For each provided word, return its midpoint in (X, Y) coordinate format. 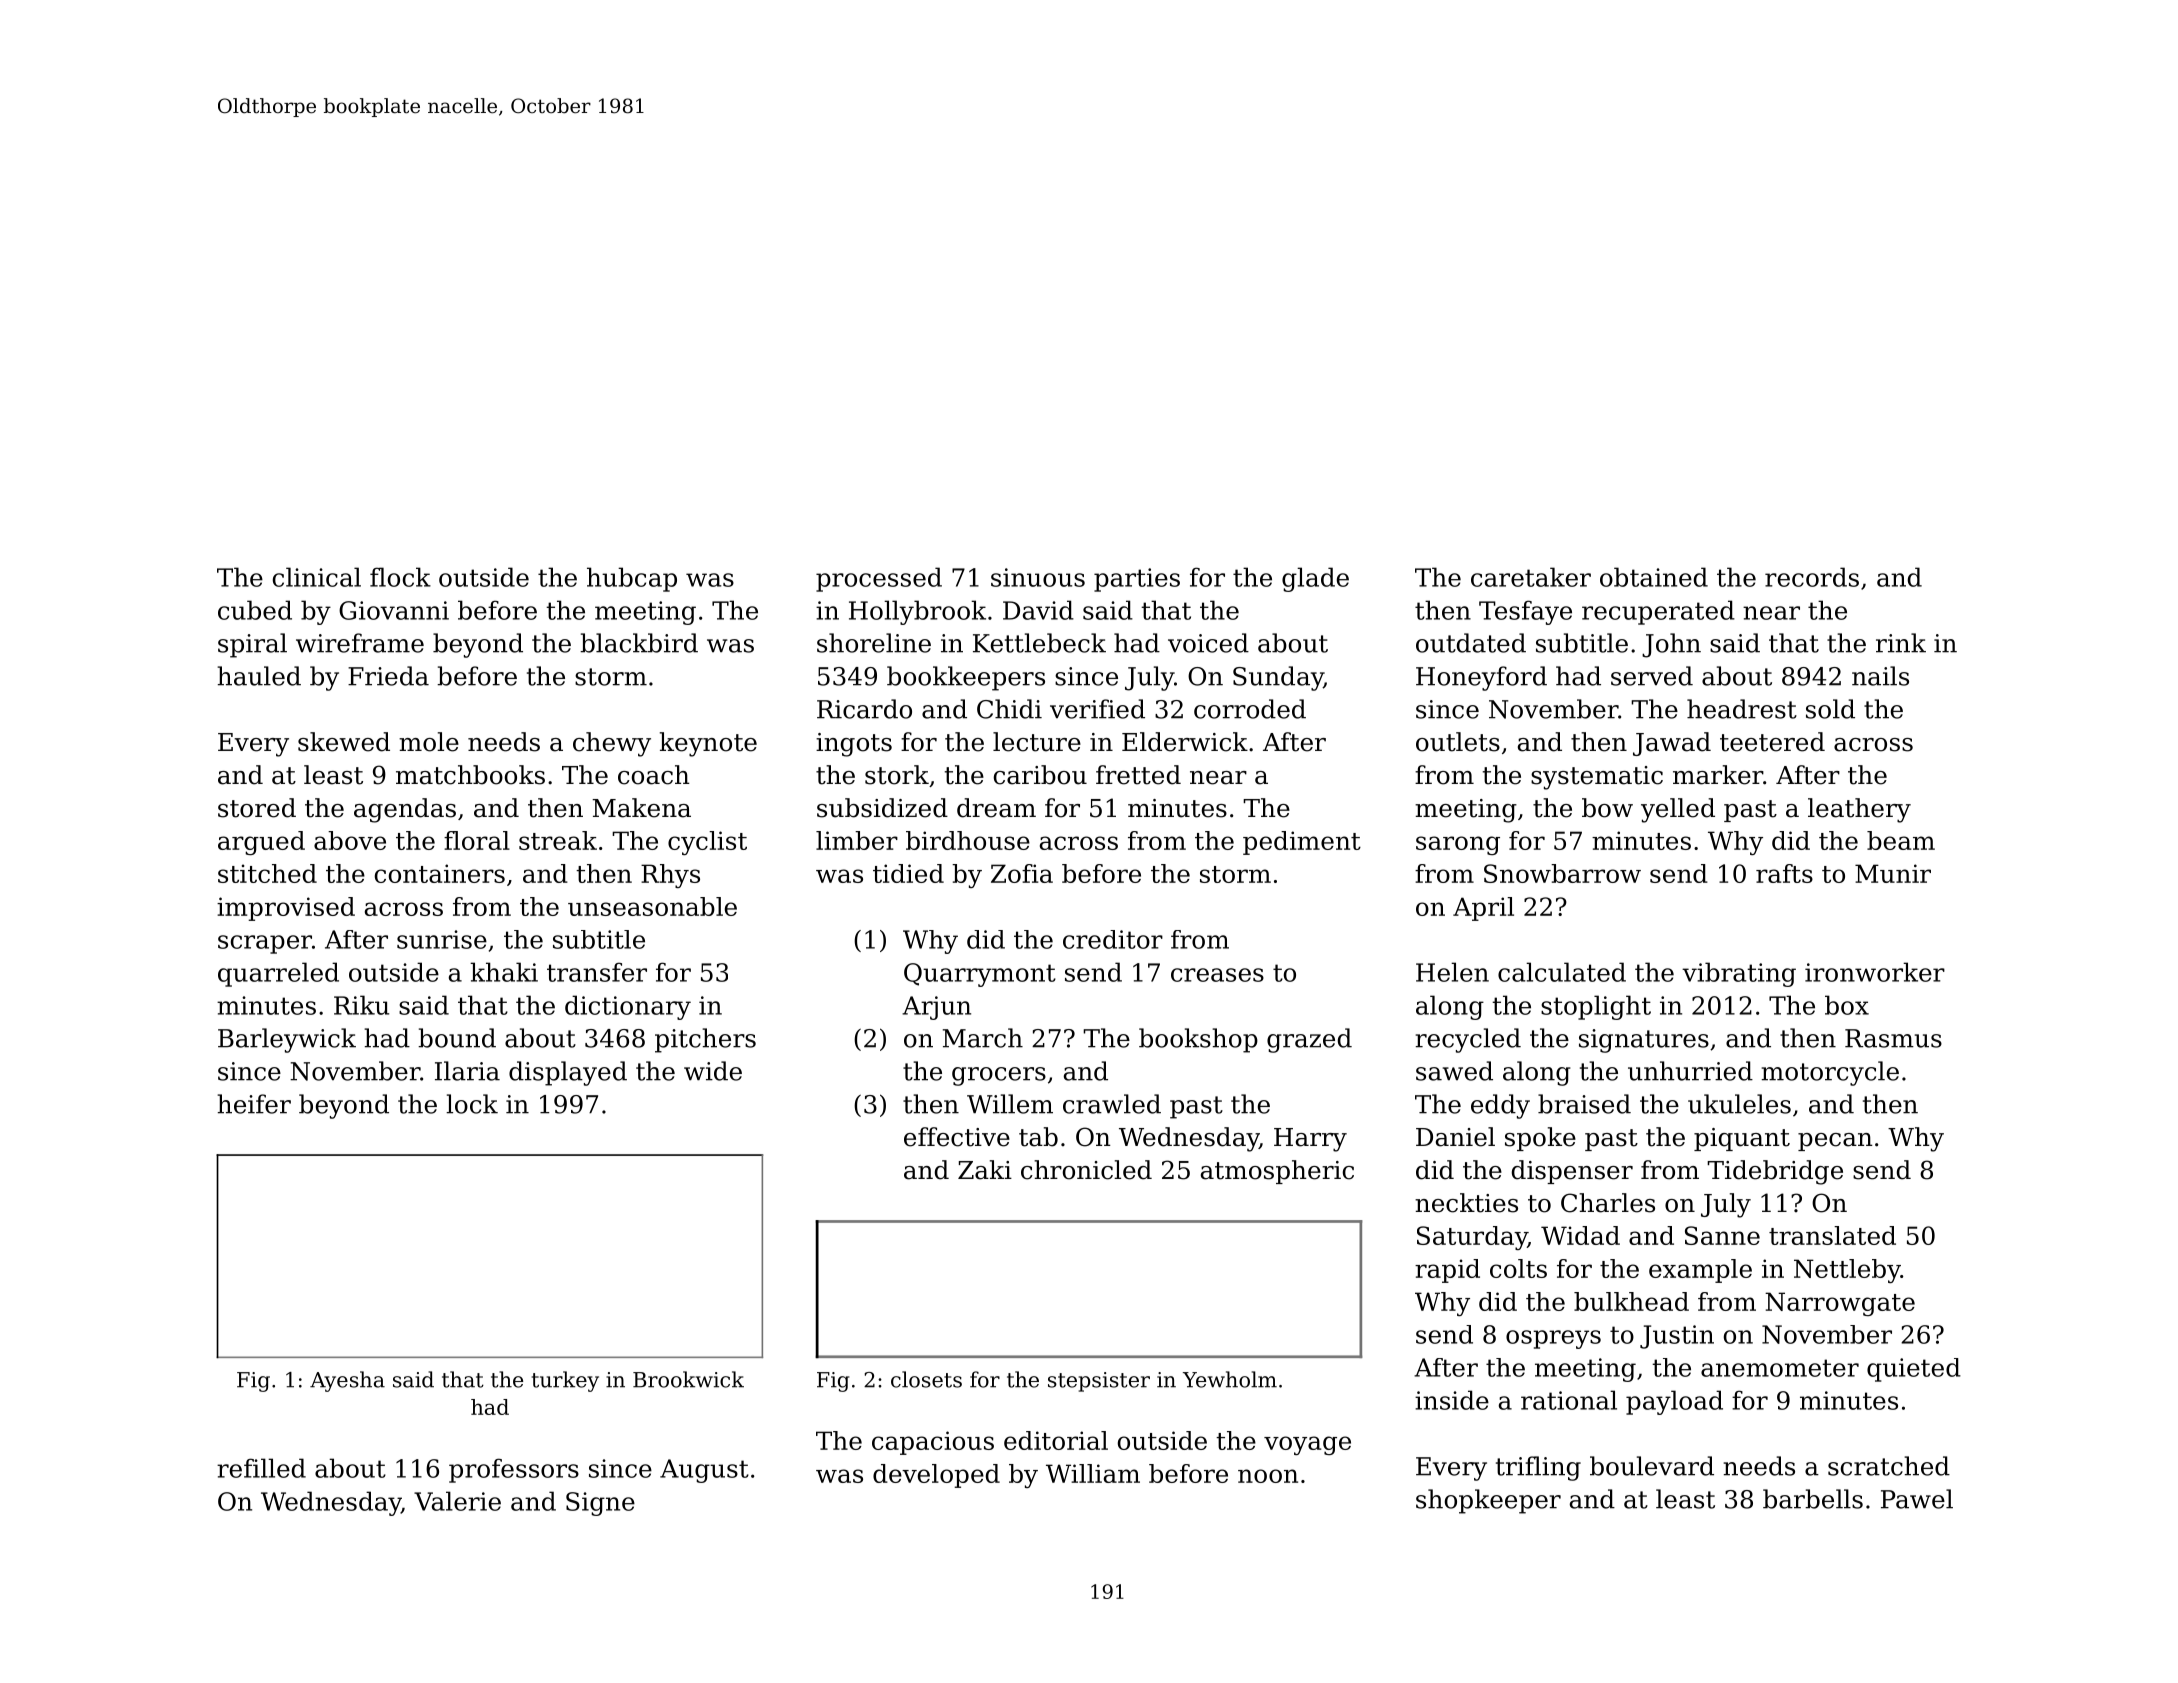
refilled (261, 1468)
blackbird (639, 643)
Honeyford (1481, 678)
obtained (1654, 577)
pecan (1835, 1142)
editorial (1056, 1440)
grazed (1309, 1040)
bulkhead (1631, 1301)
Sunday (1278, 678)
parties (1137, 580)
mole (429, 742)
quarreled (278, 974)
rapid (1447, 1271)
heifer (254, 1104)
